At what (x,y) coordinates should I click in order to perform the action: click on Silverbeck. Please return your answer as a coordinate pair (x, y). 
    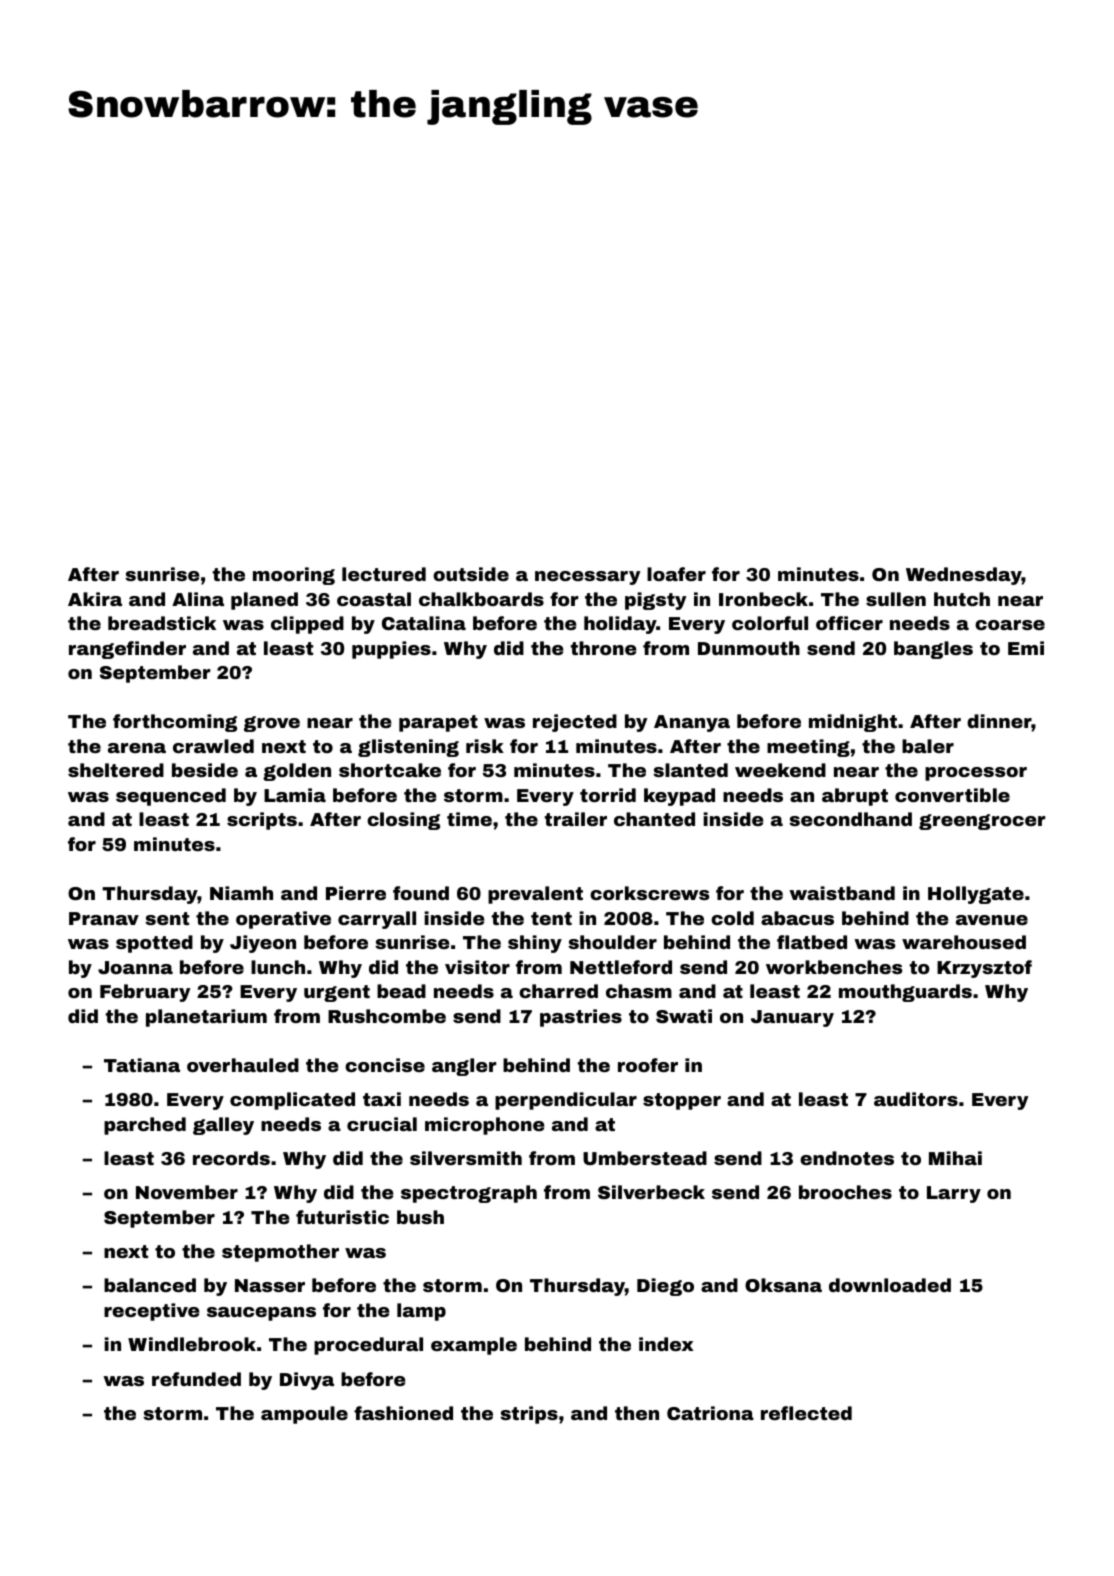
    Looking at the image, I should click on (651, 1192).
